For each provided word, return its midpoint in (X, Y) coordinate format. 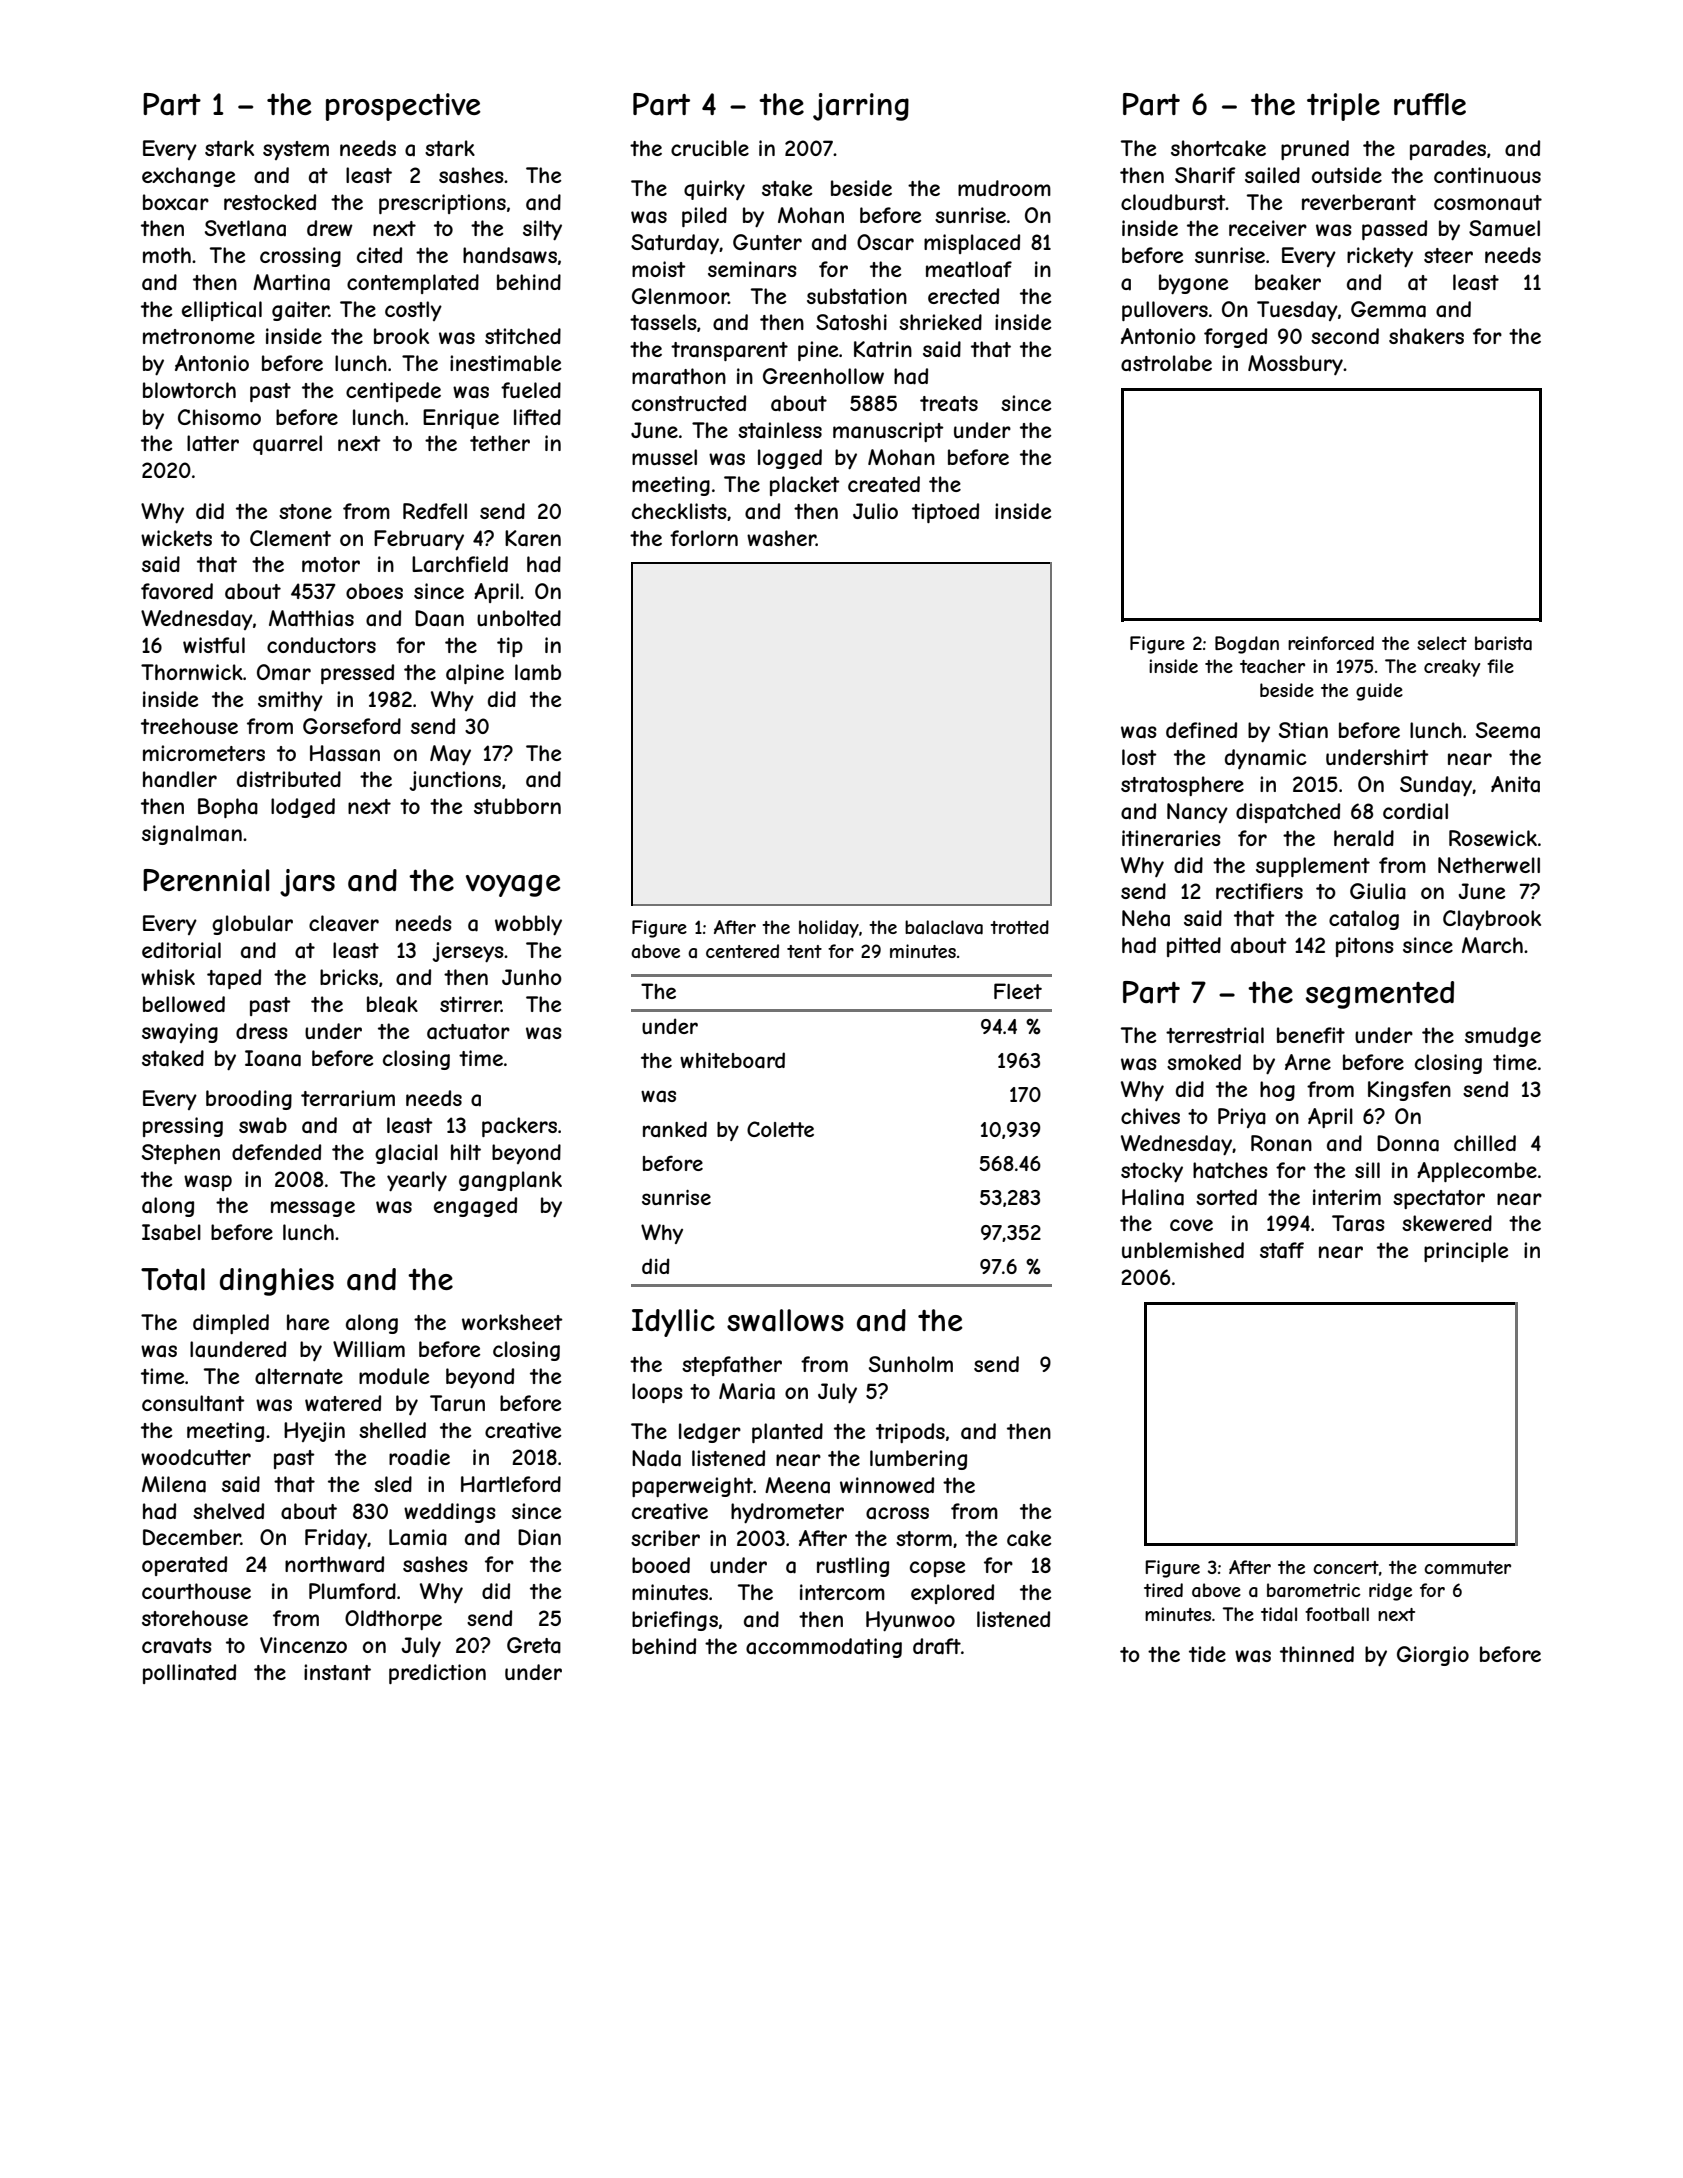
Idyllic (673, 1323)
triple (1343, 107)
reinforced (1331, 643)
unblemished (1183, 1250)
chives (1150, 1116)
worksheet (512, 1322)
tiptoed (945, 513)
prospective (403, 107)
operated (184, 1566)
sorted (1226, 1197)
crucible (710, 148)
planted (787, 1433)
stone (305, 511)
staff (1282, 1250)
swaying (180, 1033)
